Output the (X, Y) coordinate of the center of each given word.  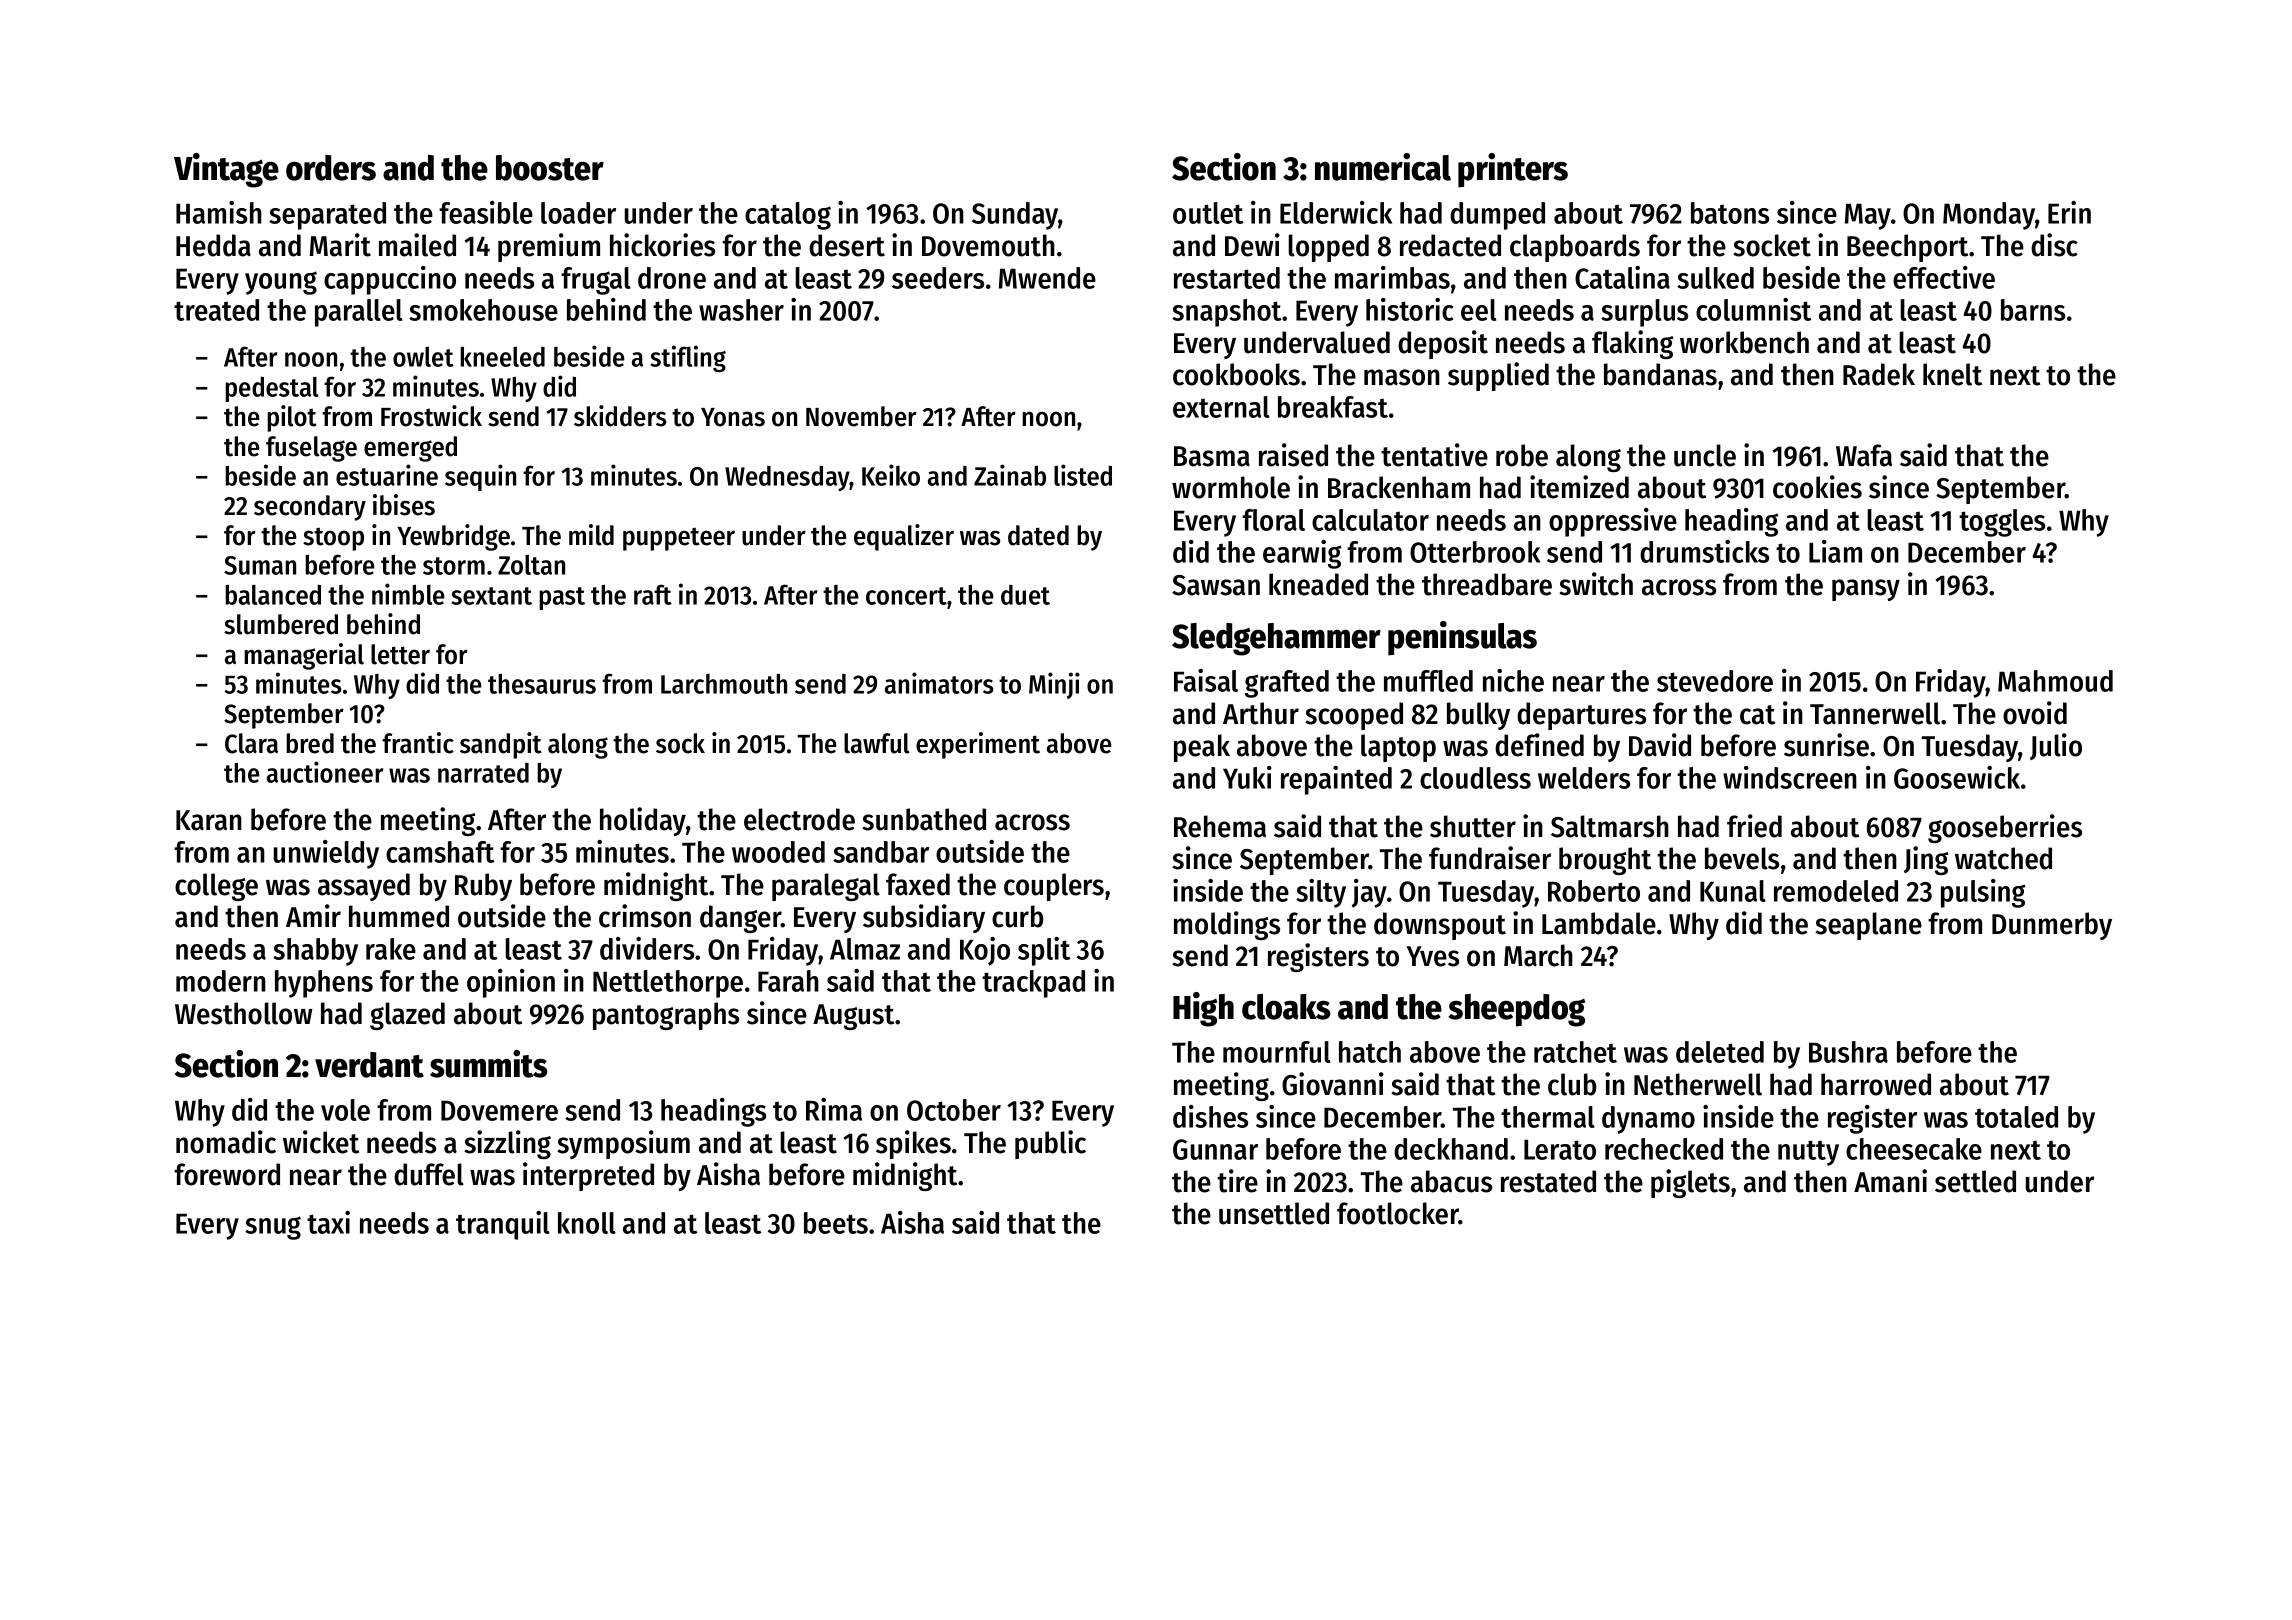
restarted (1227, 278)
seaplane (1868, 926)
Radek (1879, 374)
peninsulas (1462, 638)
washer (741, 310)
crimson (645, 916)
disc (2054, 245)
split (1044, 951)
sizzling (507, 1144)
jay (1369, 893)
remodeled (1836, 891)
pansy (1866, 590)
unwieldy (326, 854)
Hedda (213, 245)
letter (400, 654)
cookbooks (1236, 374)
